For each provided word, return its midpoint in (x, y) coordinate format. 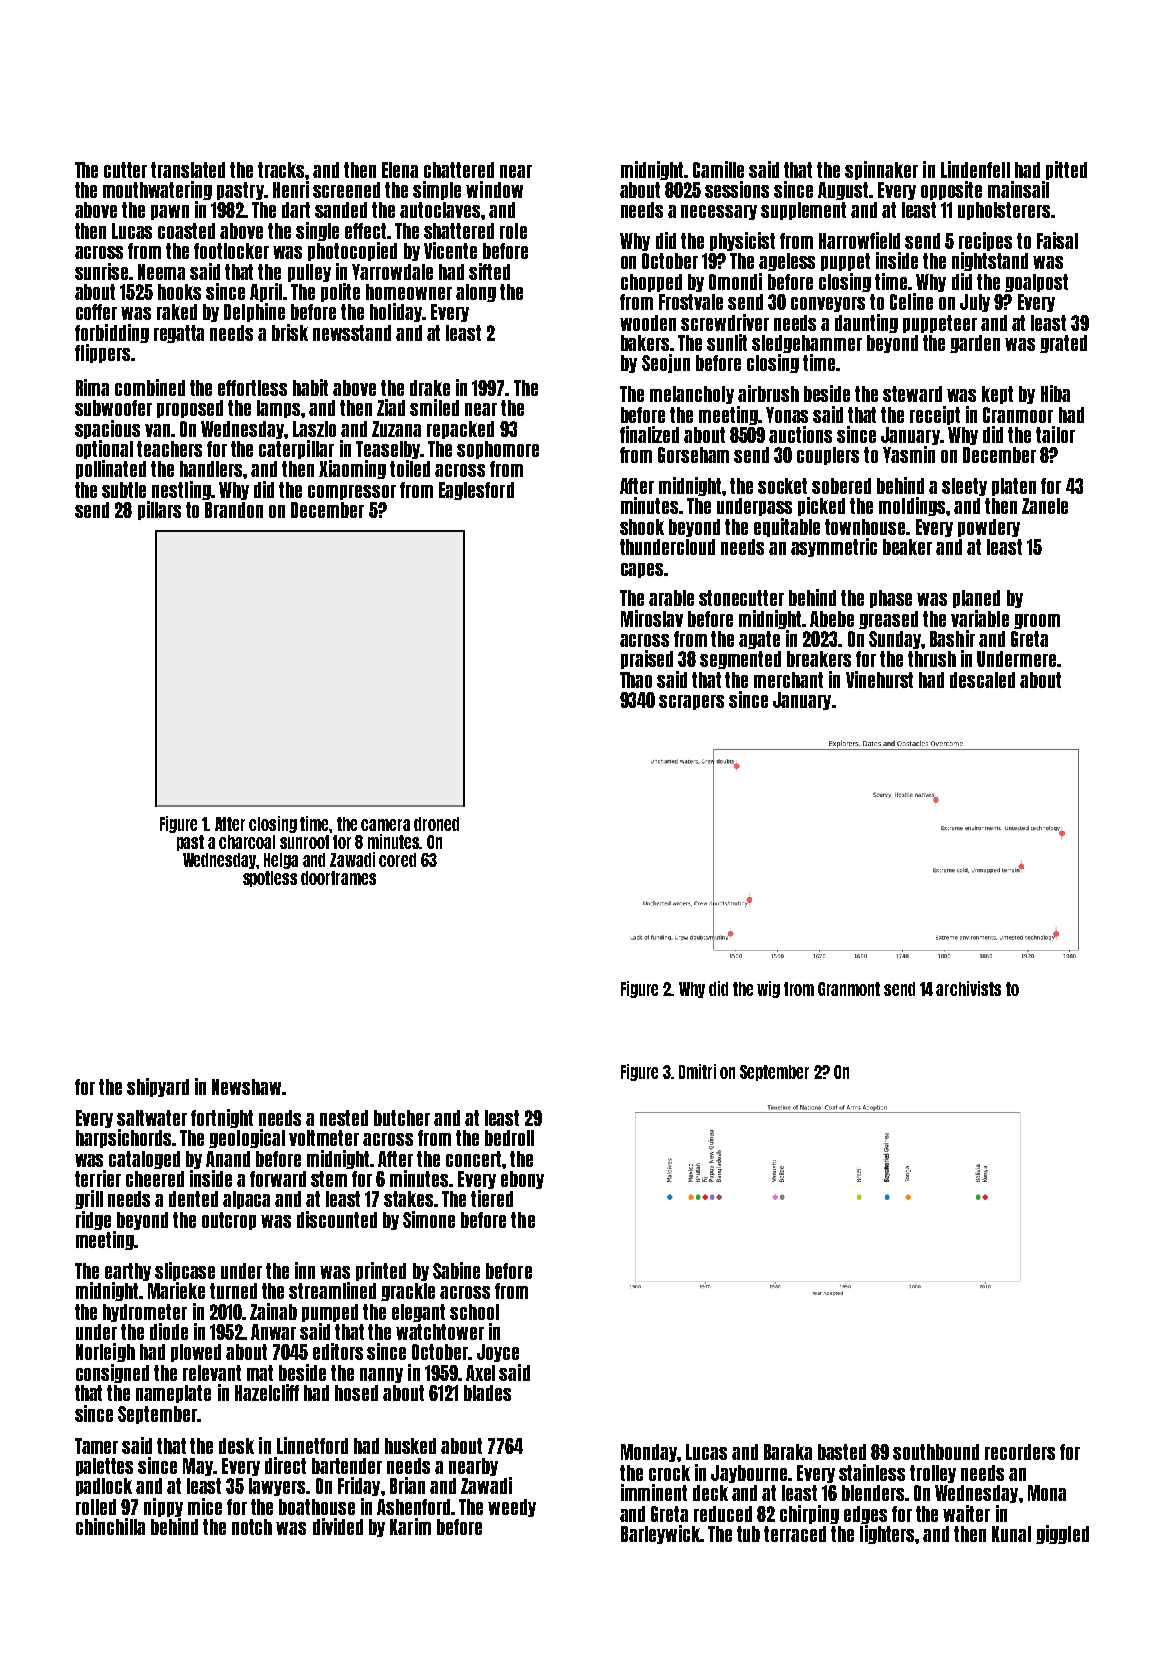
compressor (352, 492)
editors (338, 1351)
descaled (982, 680)
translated (188, 170)
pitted (1066, 170)
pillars (159, 510)
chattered (459, 170)
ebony (522, 1180)
